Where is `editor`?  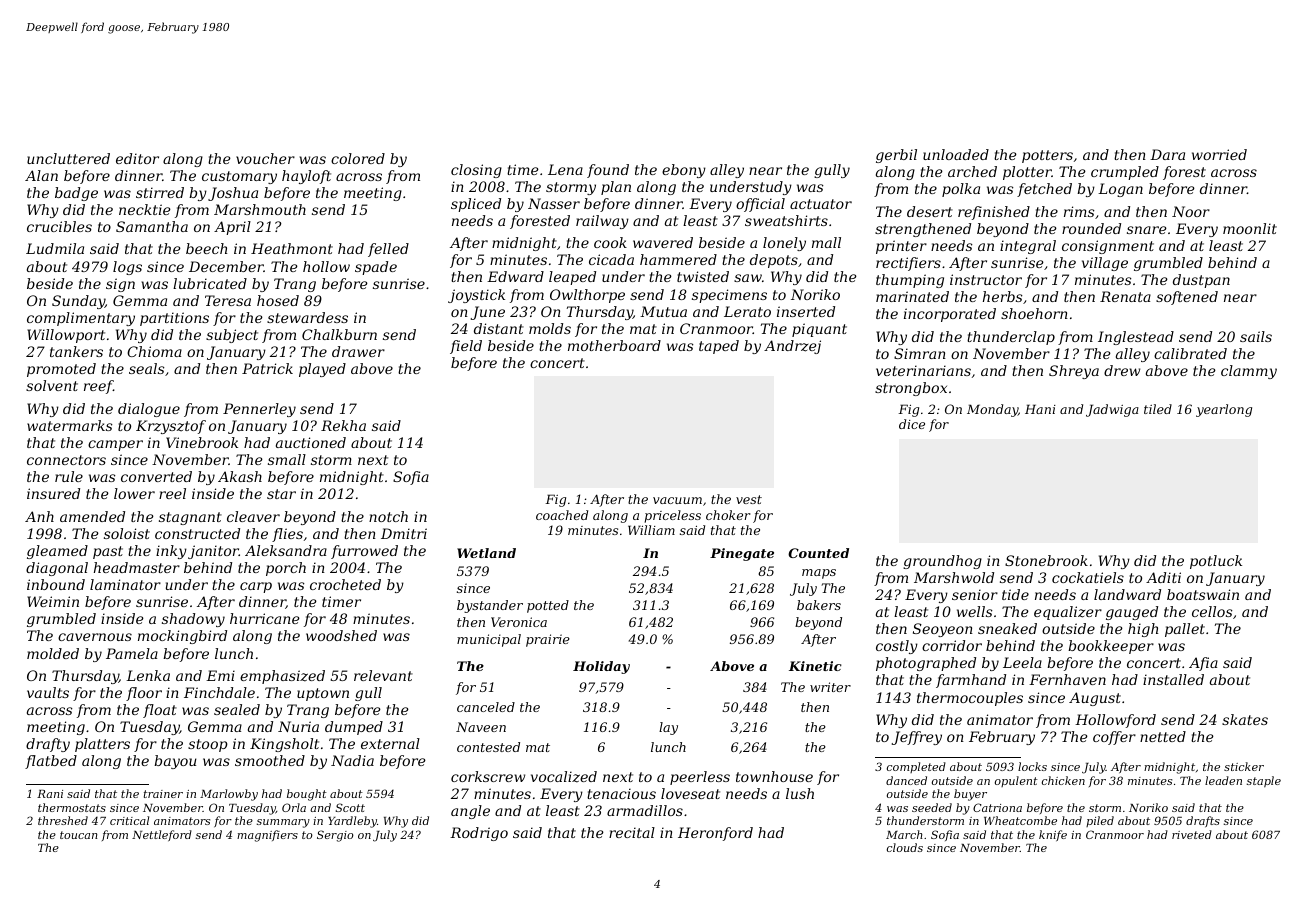 editor is located at coordinates (137, 158).
